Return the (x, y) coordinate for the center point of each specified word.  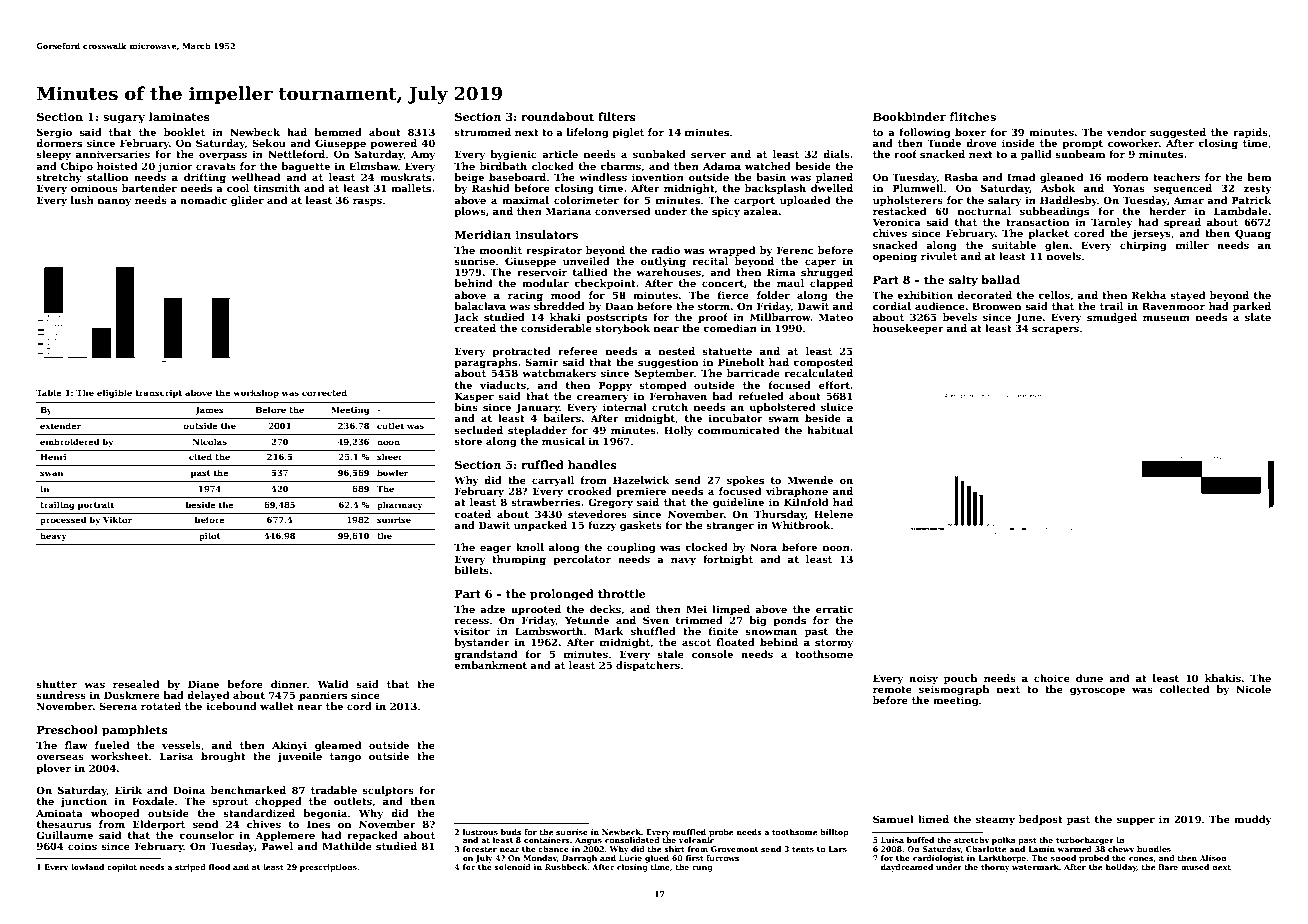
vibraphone (797, 492)
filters (616, 116)
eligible (114, 393)
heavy (53, 536)
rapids (1250, 133)
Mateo (836, 317)
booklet (184, 132)
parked (1252, 307)
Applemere (285, 836)
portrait (96, 506)
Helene (833, 514)
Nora (763, 547)
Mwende (810, 480)
